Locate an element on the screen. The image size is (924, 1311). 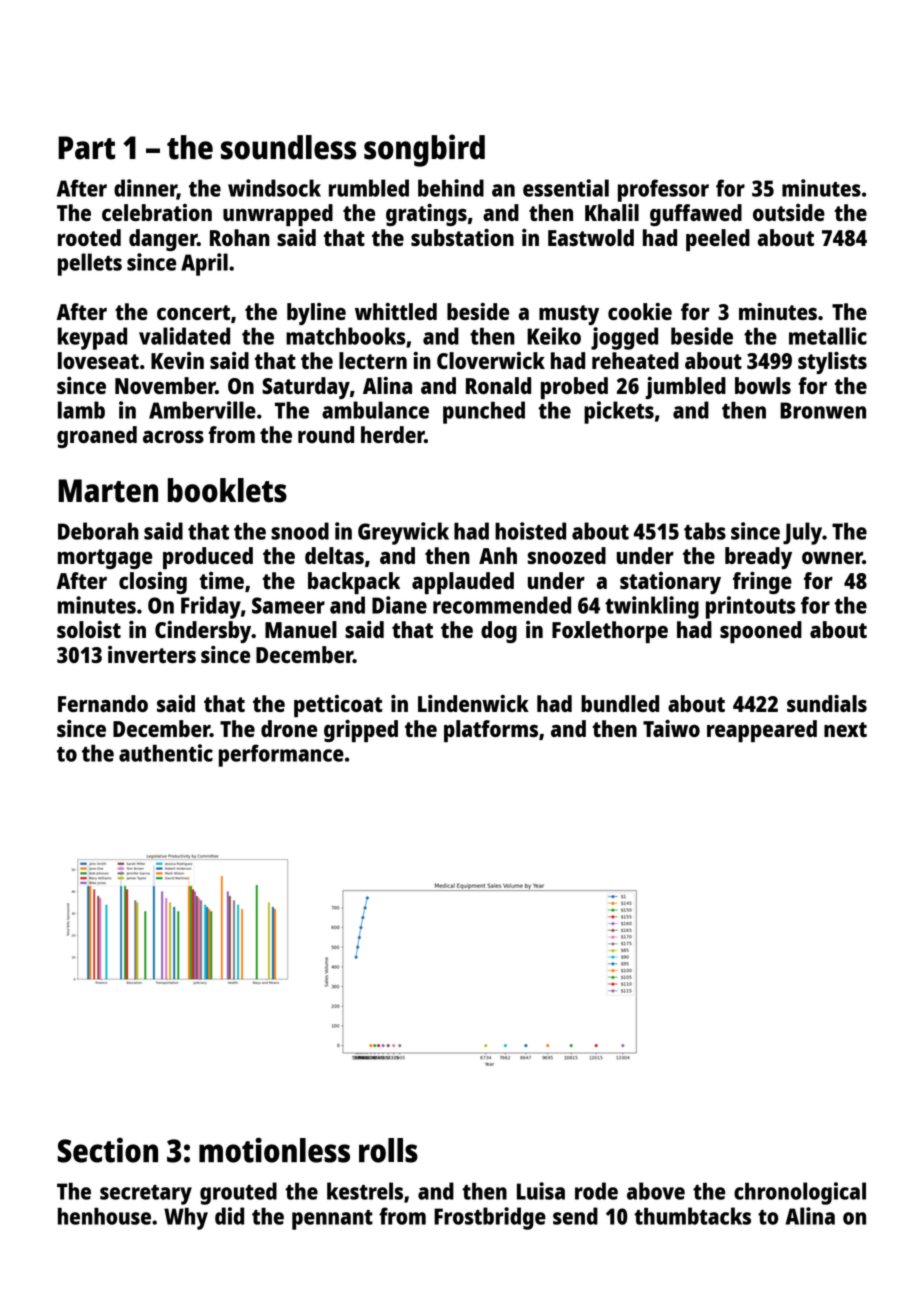
performance is located at coordinates (281, 755).
